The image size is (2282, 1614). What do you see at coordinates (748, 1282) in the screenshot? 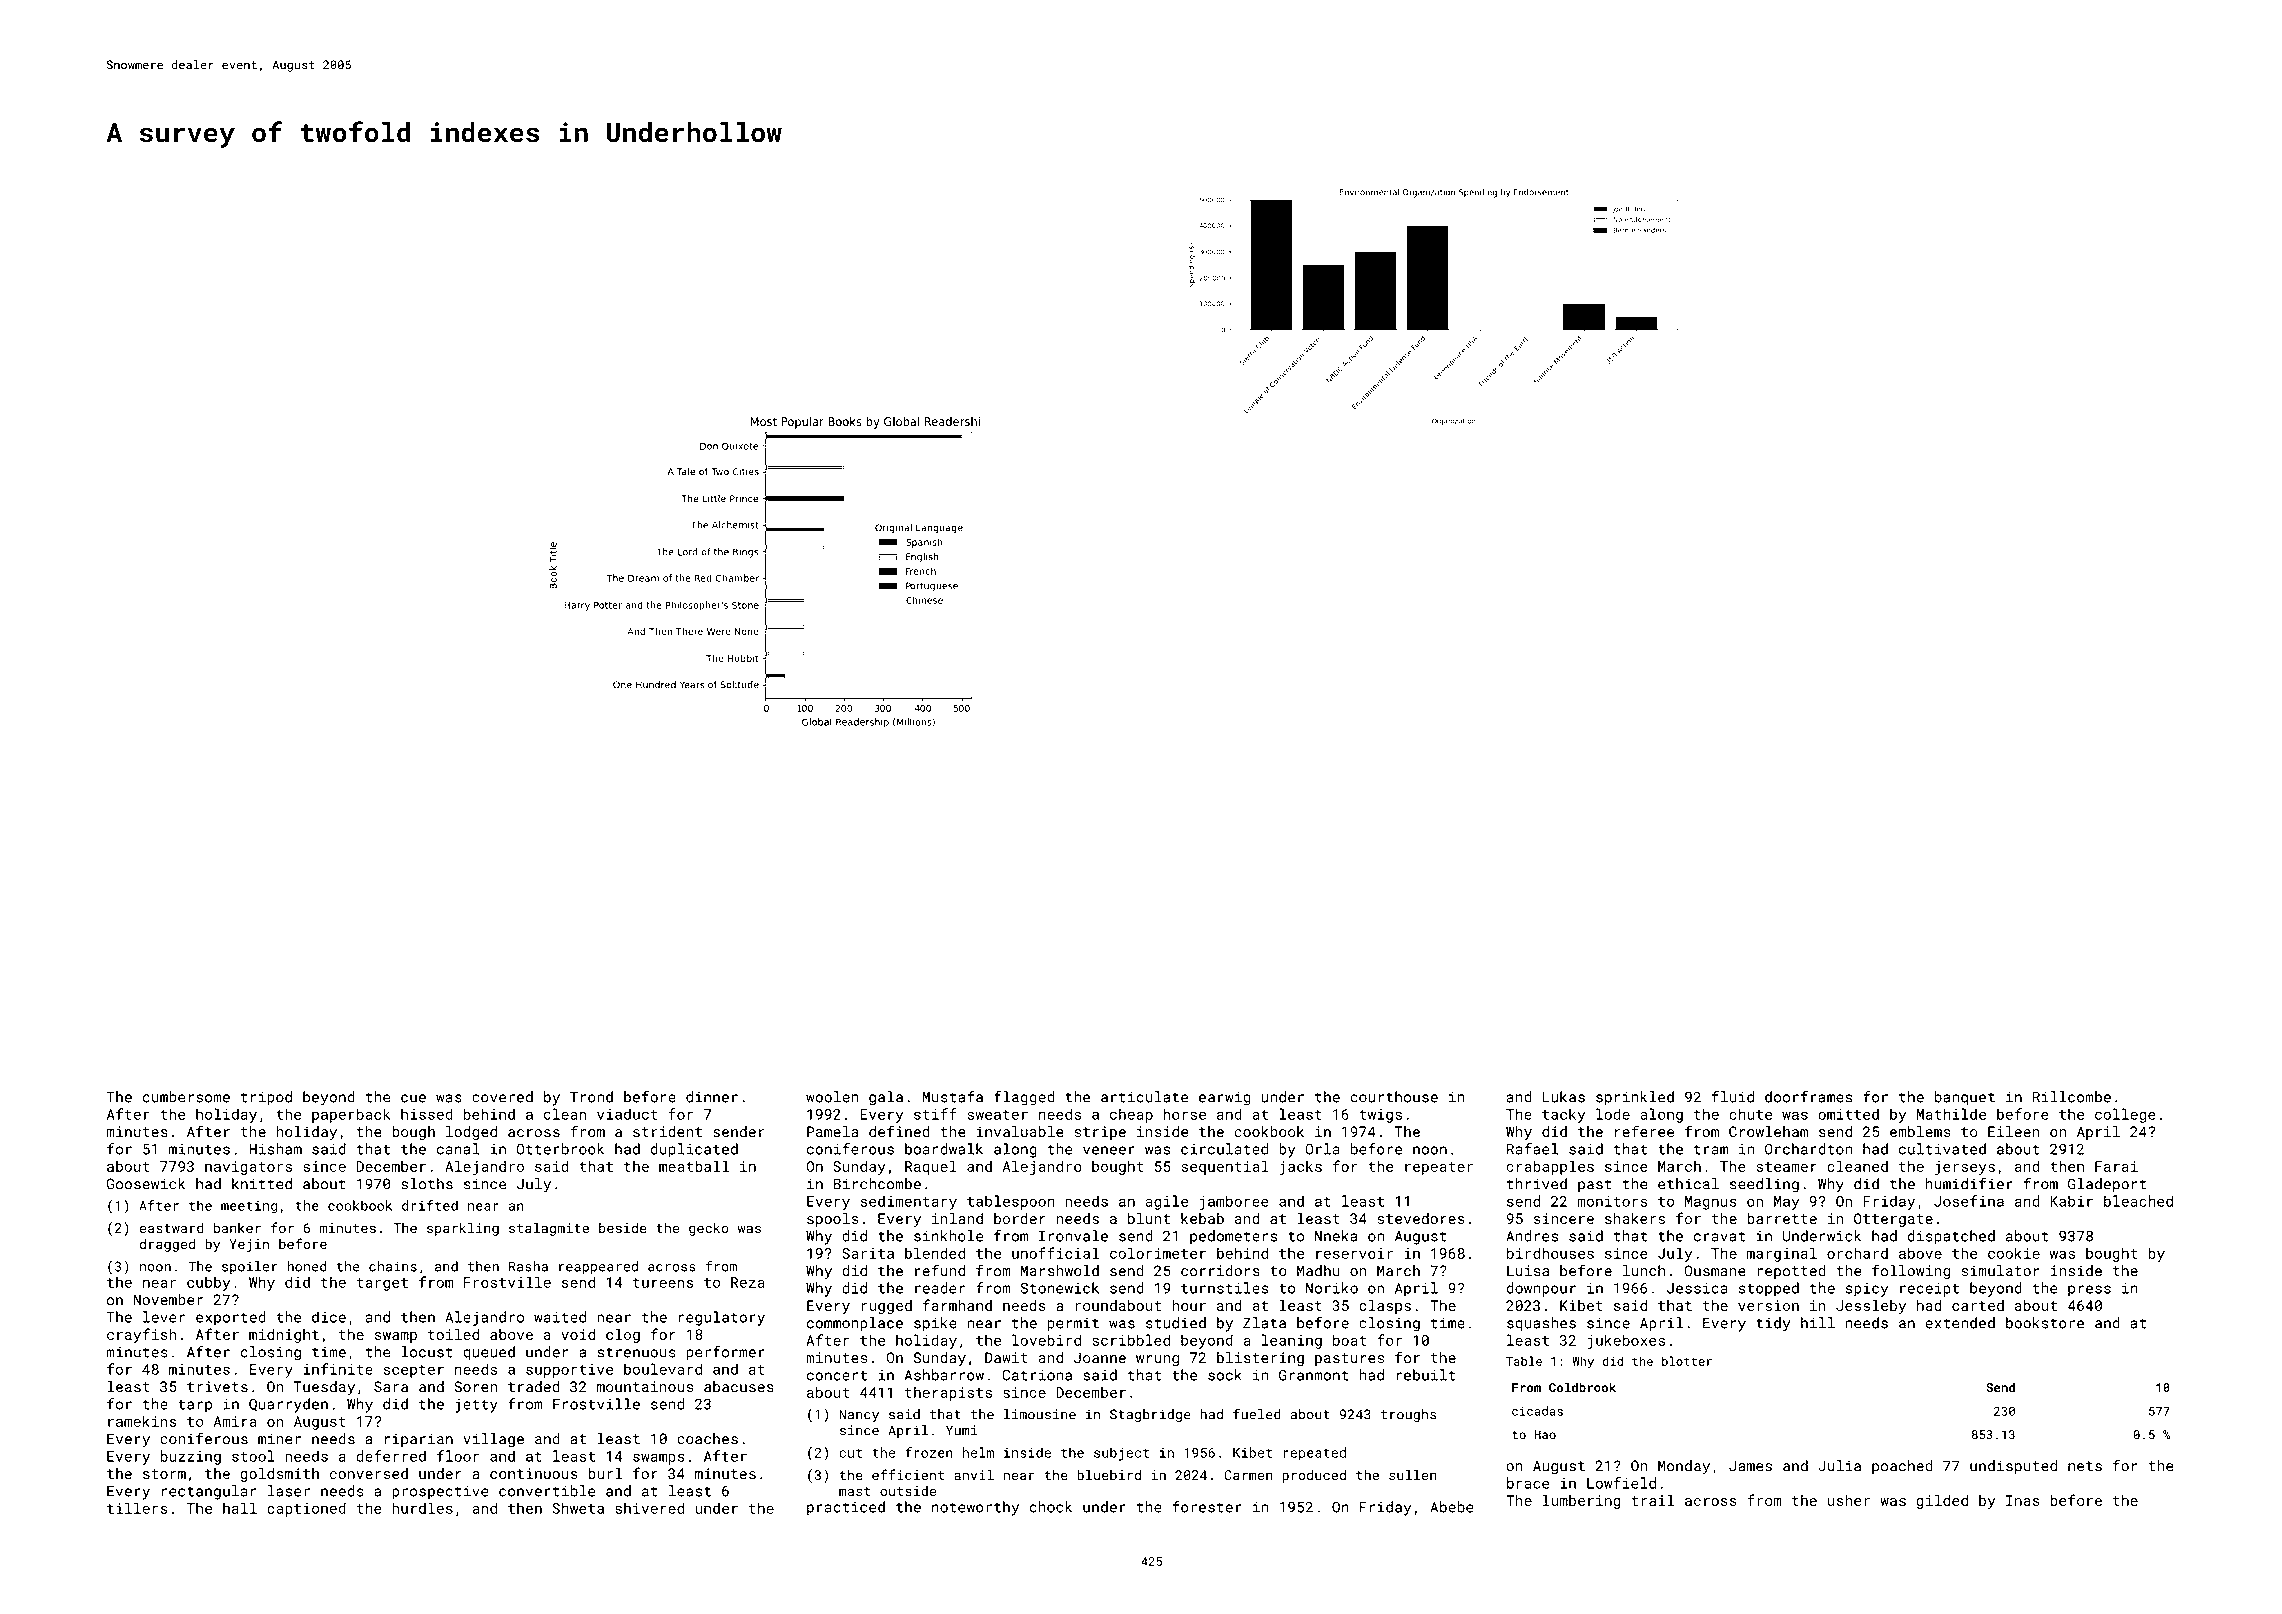
I see `Reza` at bounding box center [748, 1282].
